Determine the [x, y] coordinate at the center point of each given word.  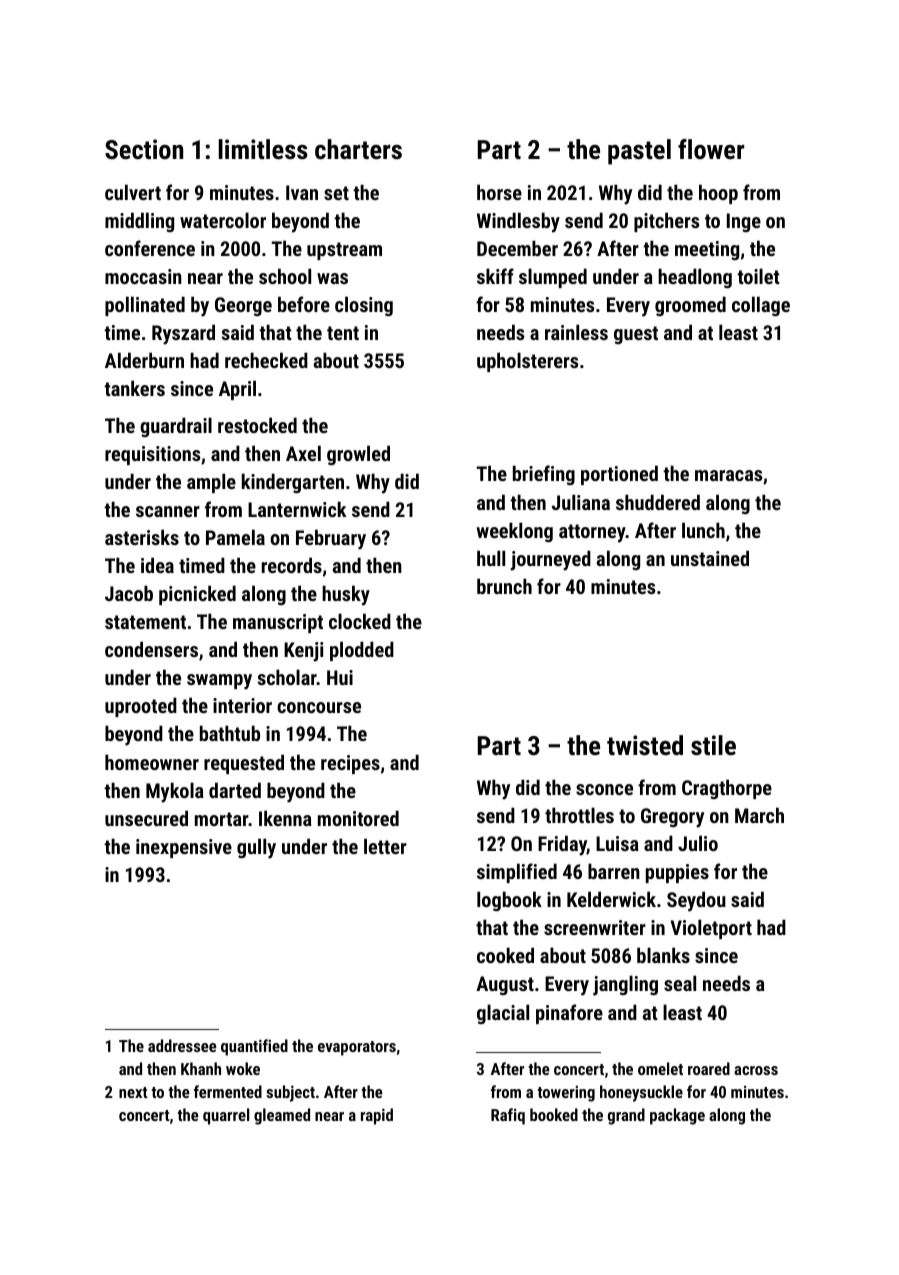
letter [385, 846]
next [133, 1092]
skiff [495, 276]
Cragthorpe [727, 789]
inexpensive [184, 848]
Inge [744, 222]
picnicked [197, 595]
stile [713, 745]
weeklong [515, 532]
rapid [377, 1116]
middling [139, 222]
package [677, 1116]
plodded [362, 651]
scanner [168, 511]
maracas [728, 475]
